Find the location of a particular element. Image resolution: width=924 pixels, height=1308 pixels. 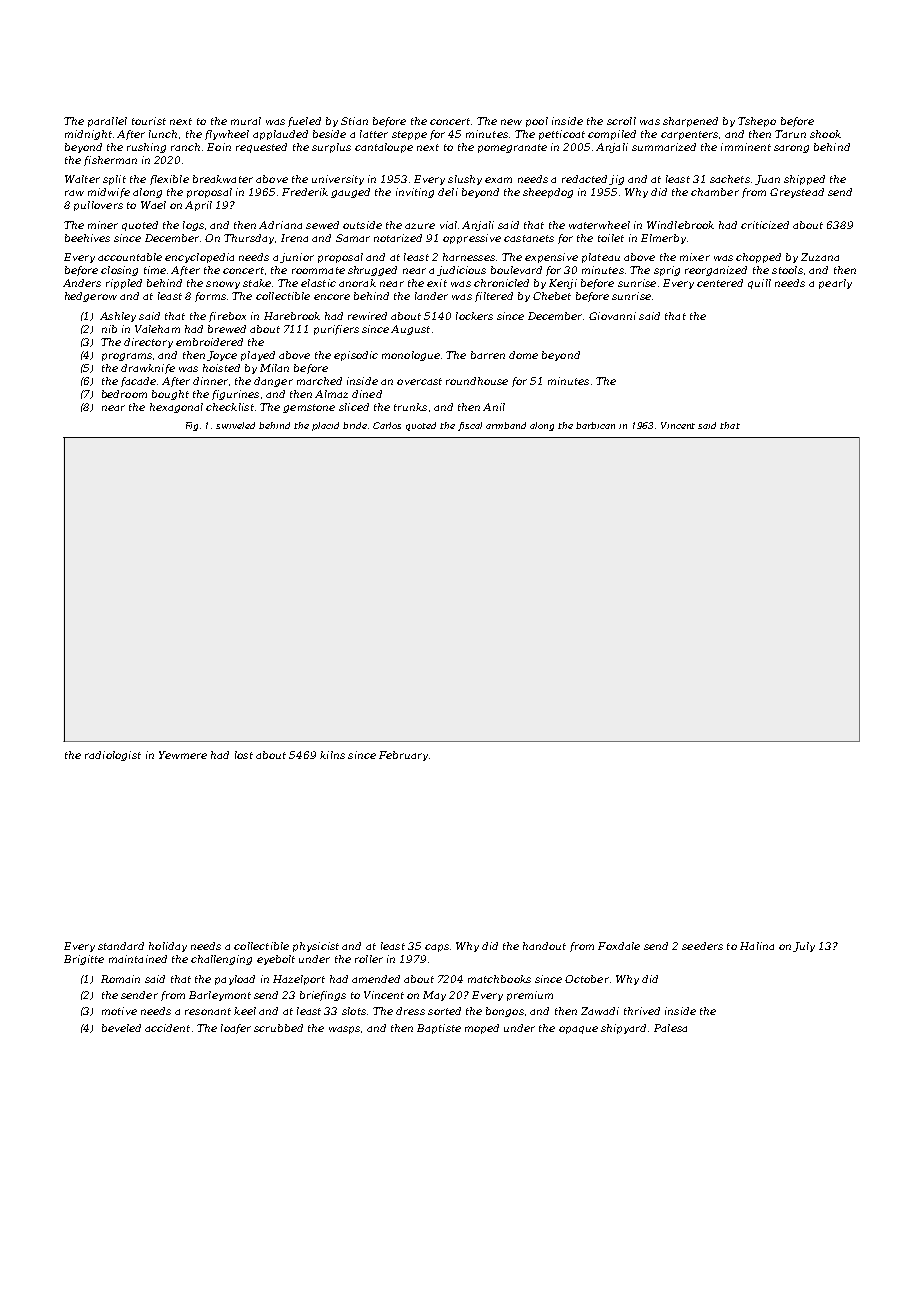

fiscal is located at coordinates (470, 426).
